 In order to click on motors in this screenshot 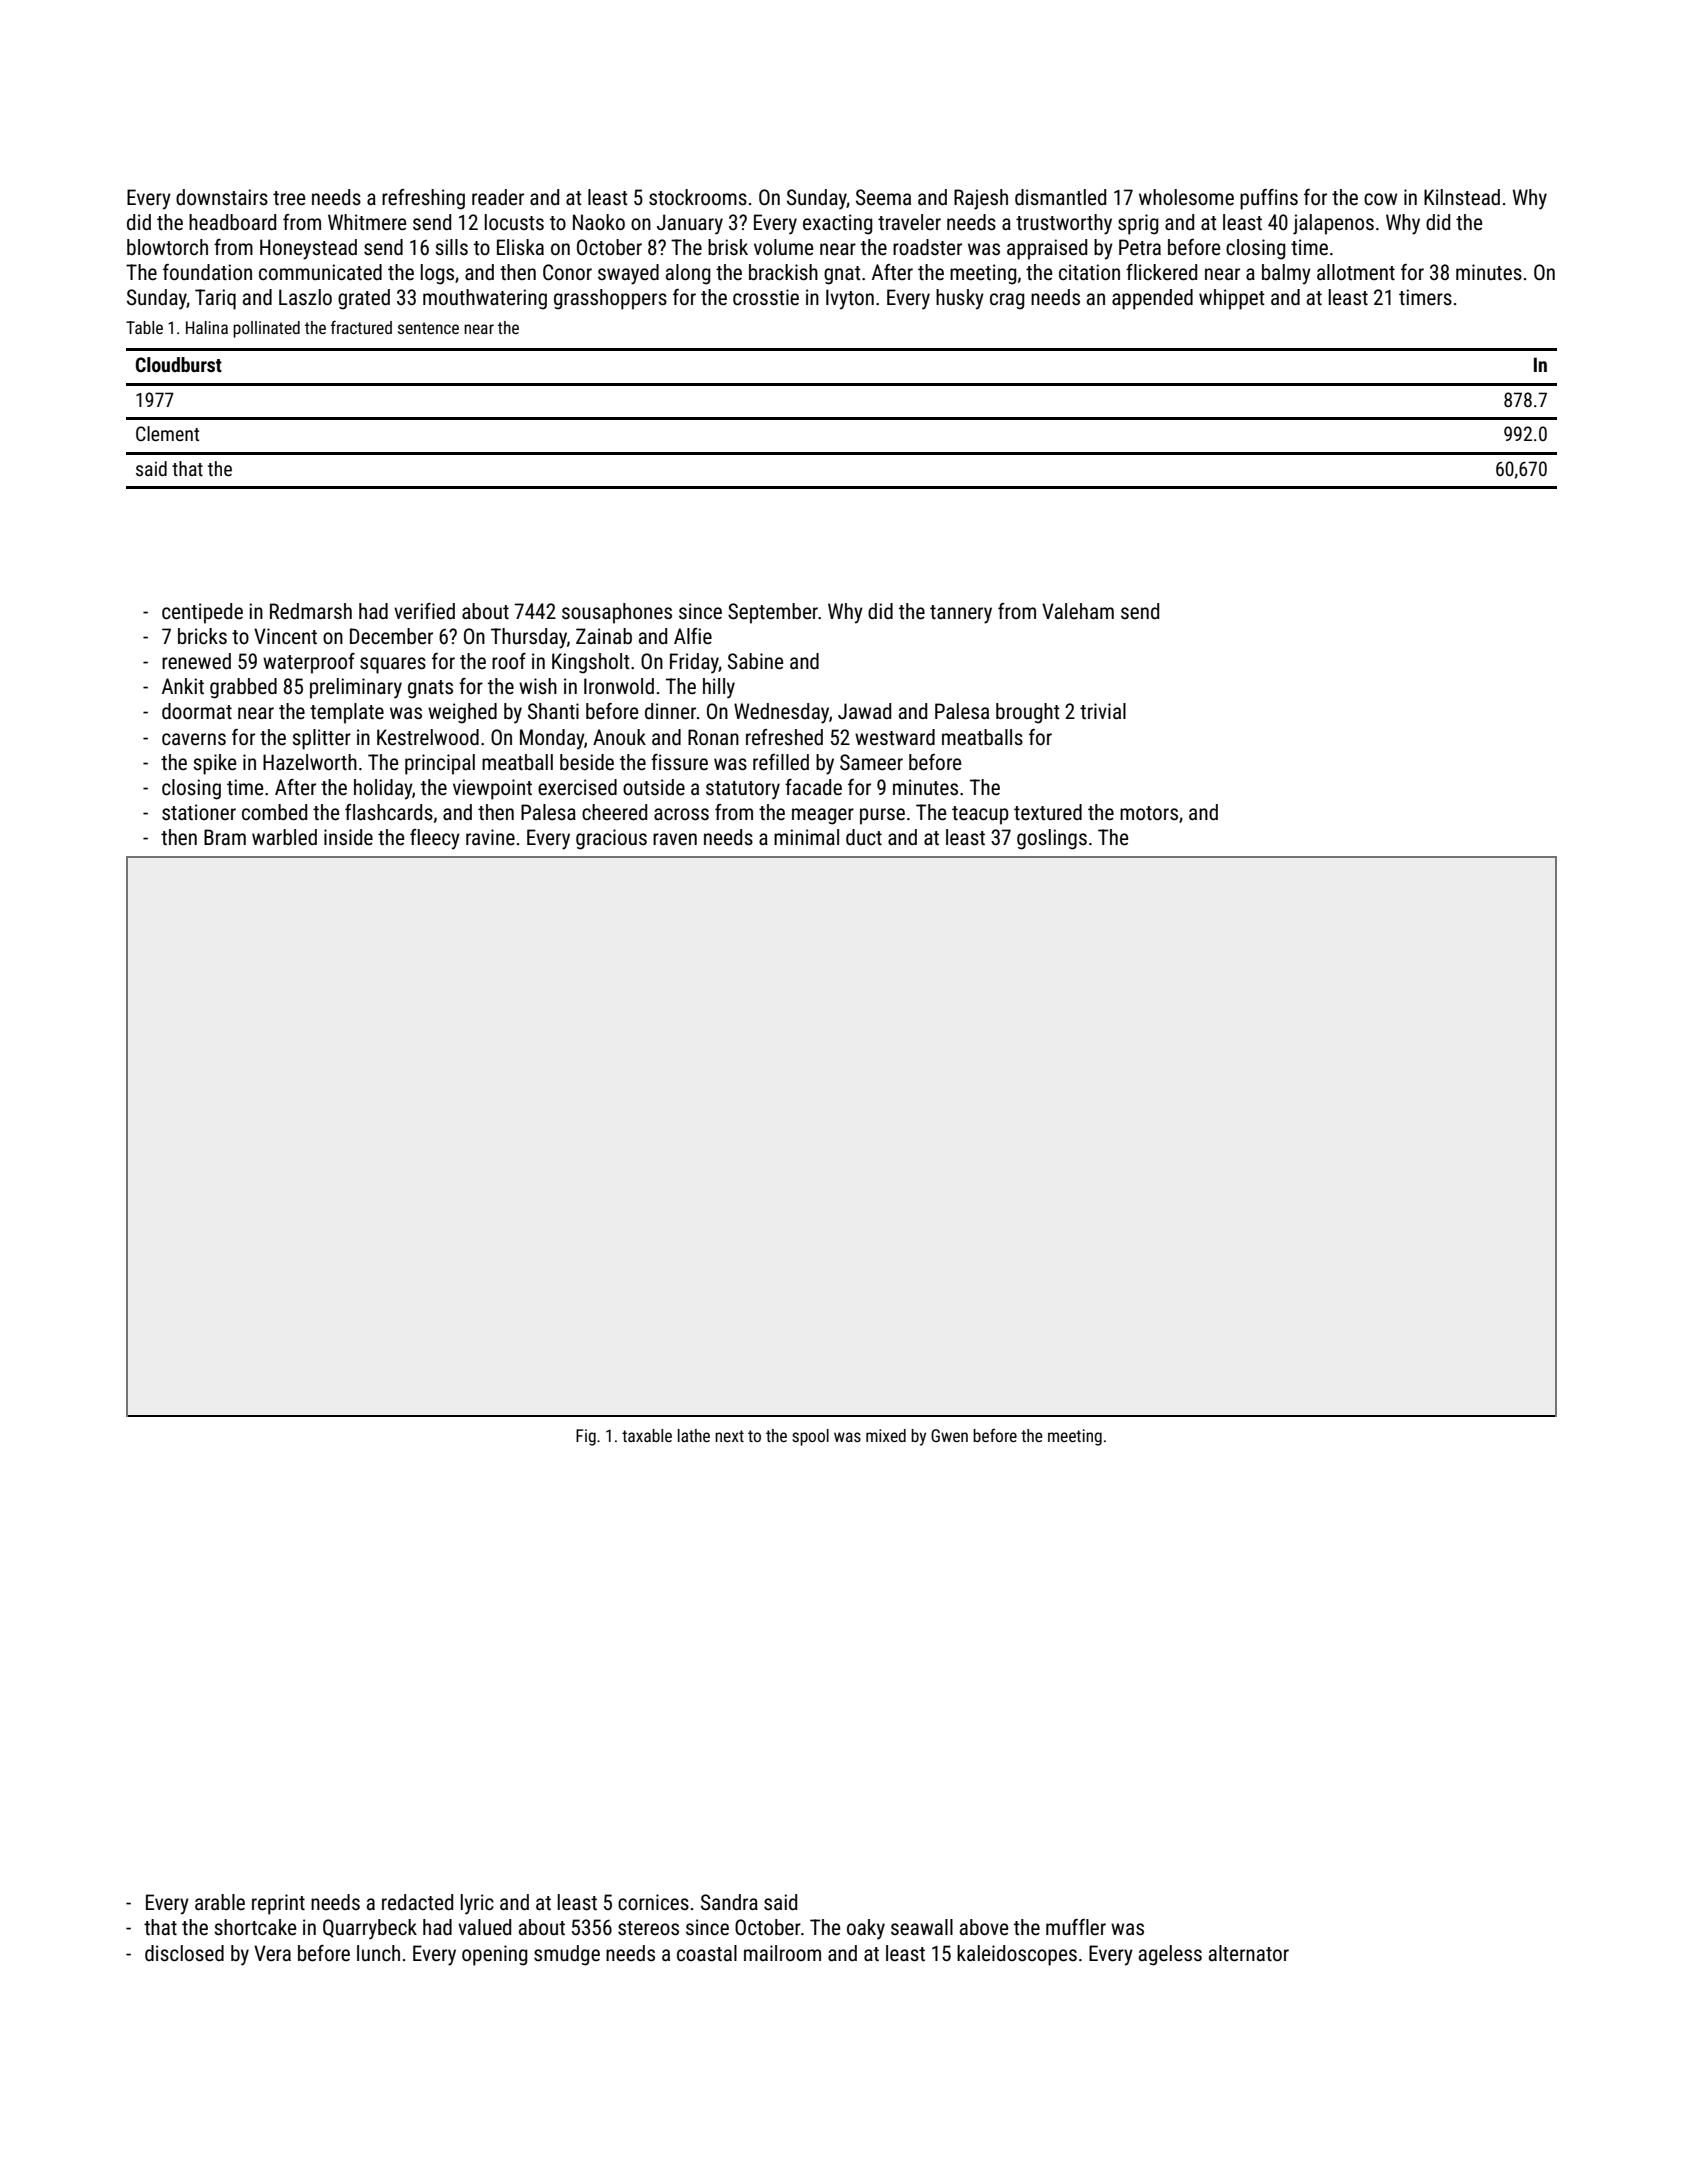, I will do `click(1149, 813)`.
